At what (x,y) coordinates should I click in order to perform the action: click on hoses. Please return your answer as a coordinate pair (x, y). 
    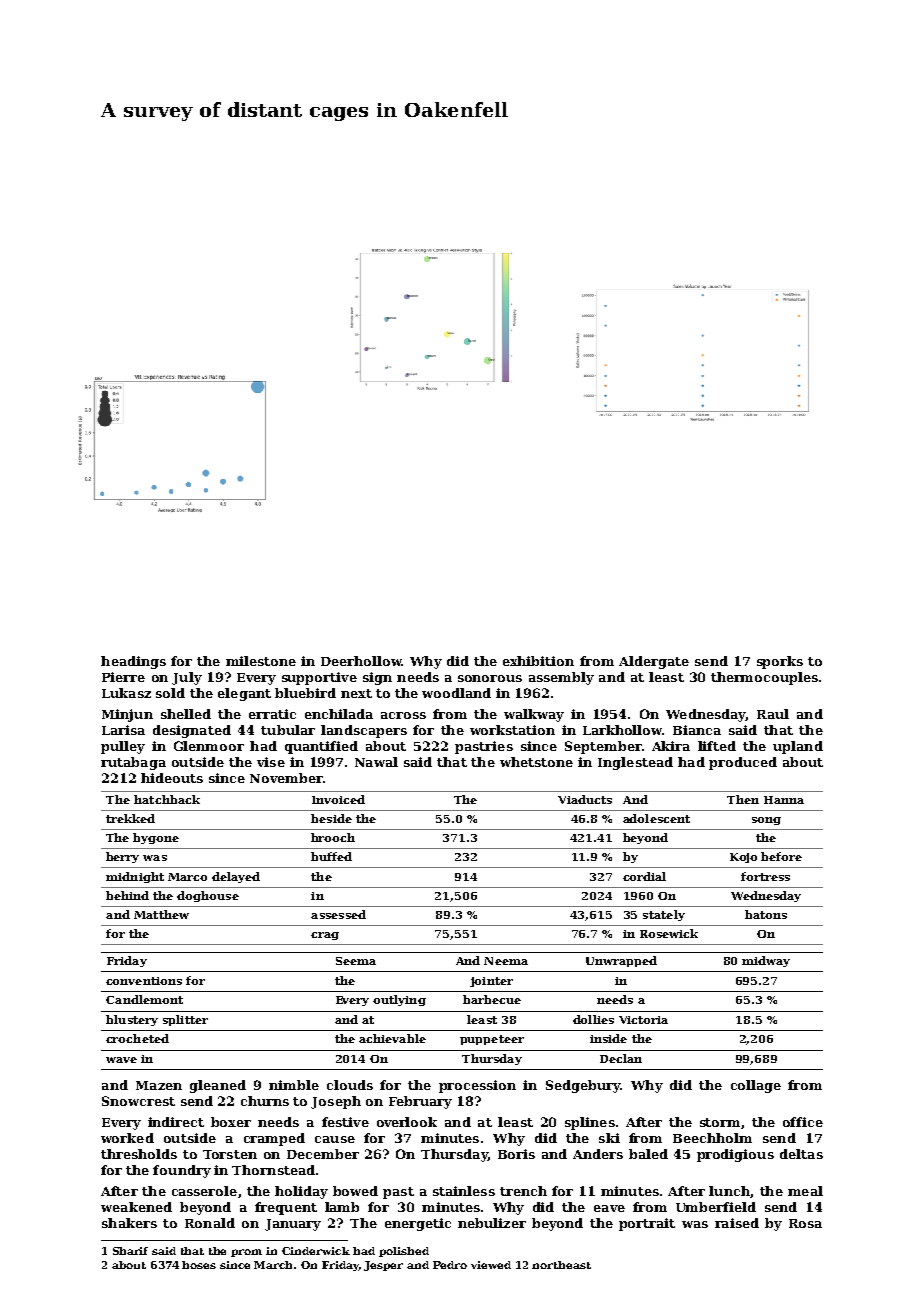
    Looking at the image, I should click on (199, 1265).
